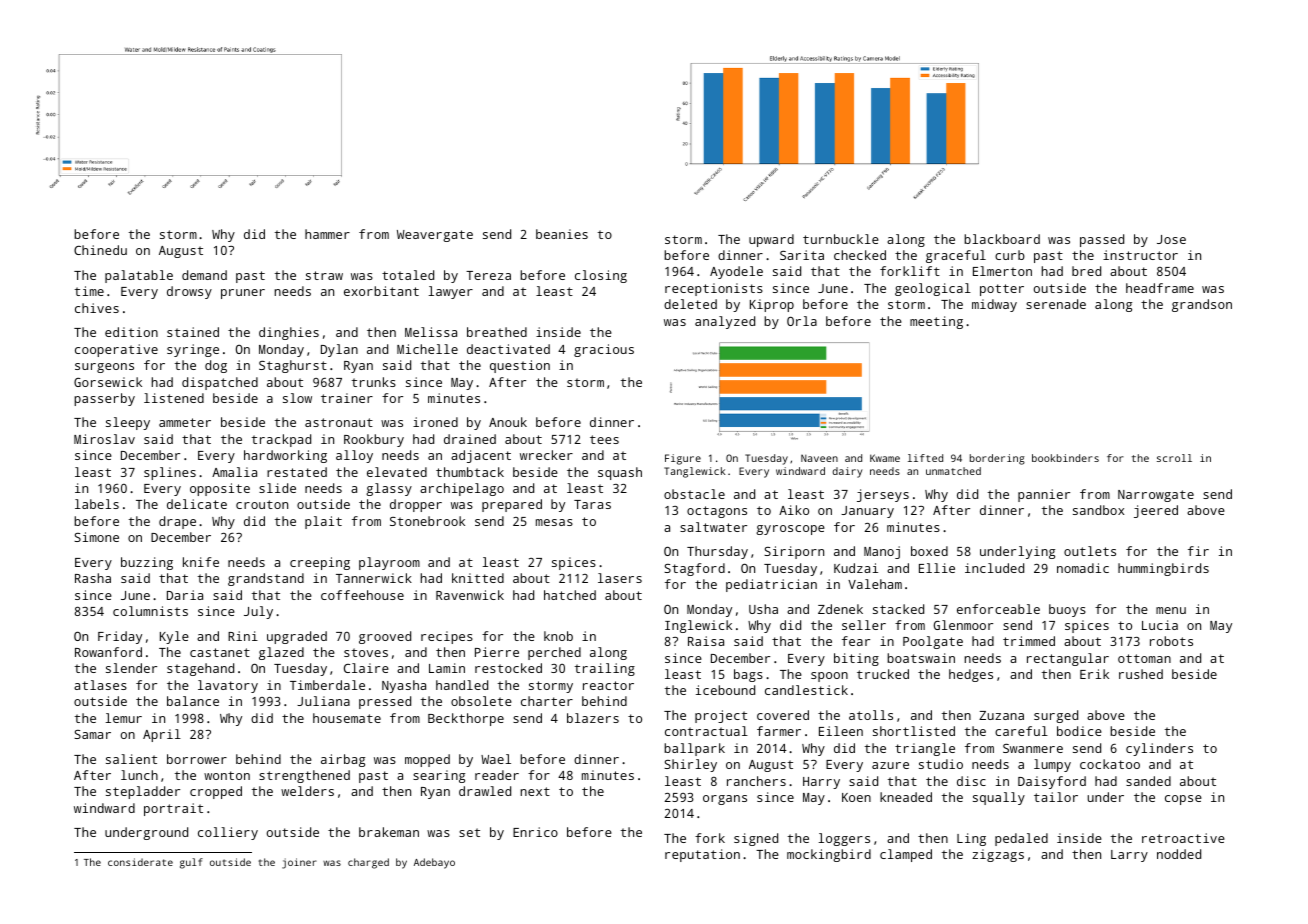  Describe the element at coordinates (470, 595) in the screenshot. I see `Ravenwick` at that location.
